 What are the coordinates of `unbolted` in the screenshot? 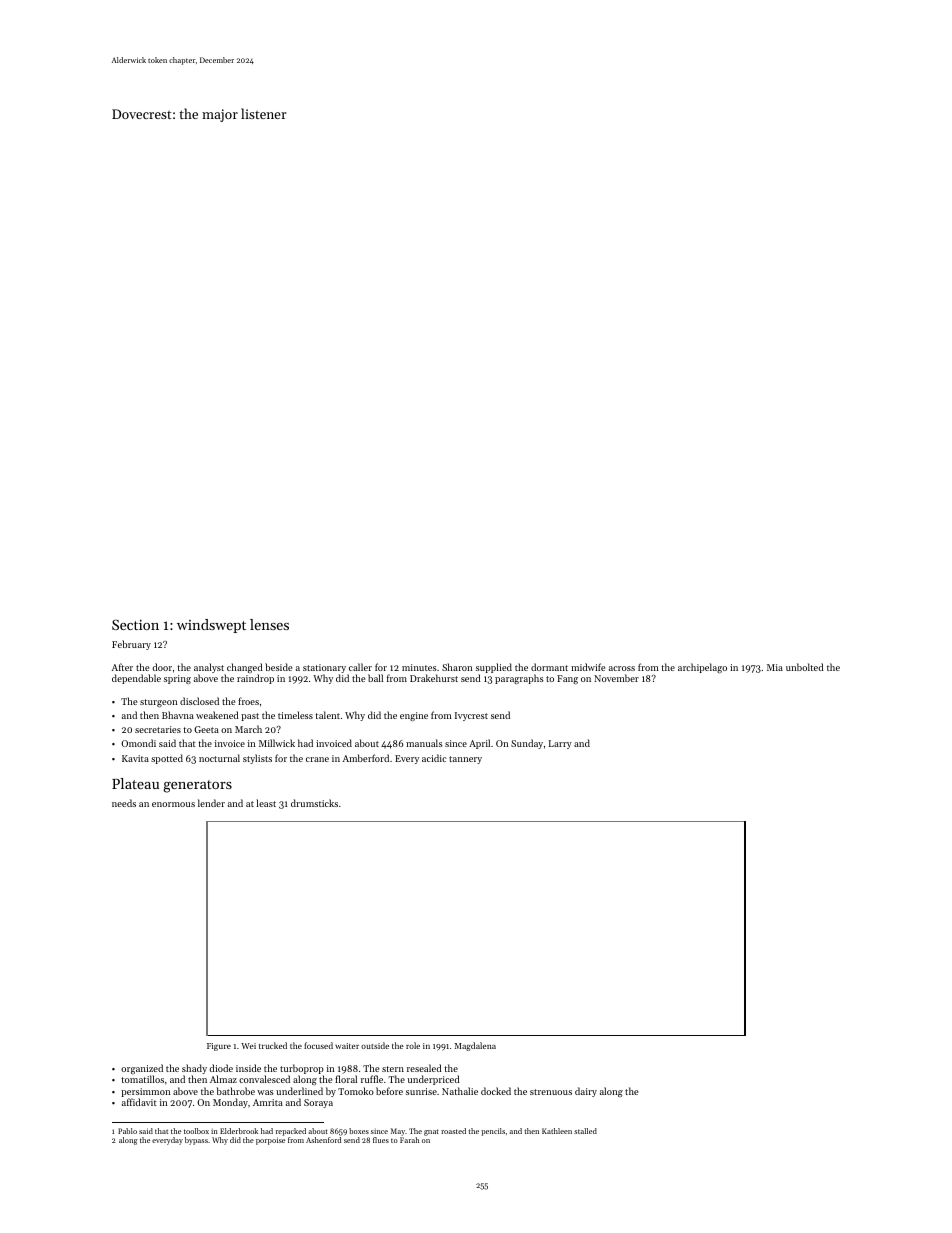 It's located at (805, 667).
